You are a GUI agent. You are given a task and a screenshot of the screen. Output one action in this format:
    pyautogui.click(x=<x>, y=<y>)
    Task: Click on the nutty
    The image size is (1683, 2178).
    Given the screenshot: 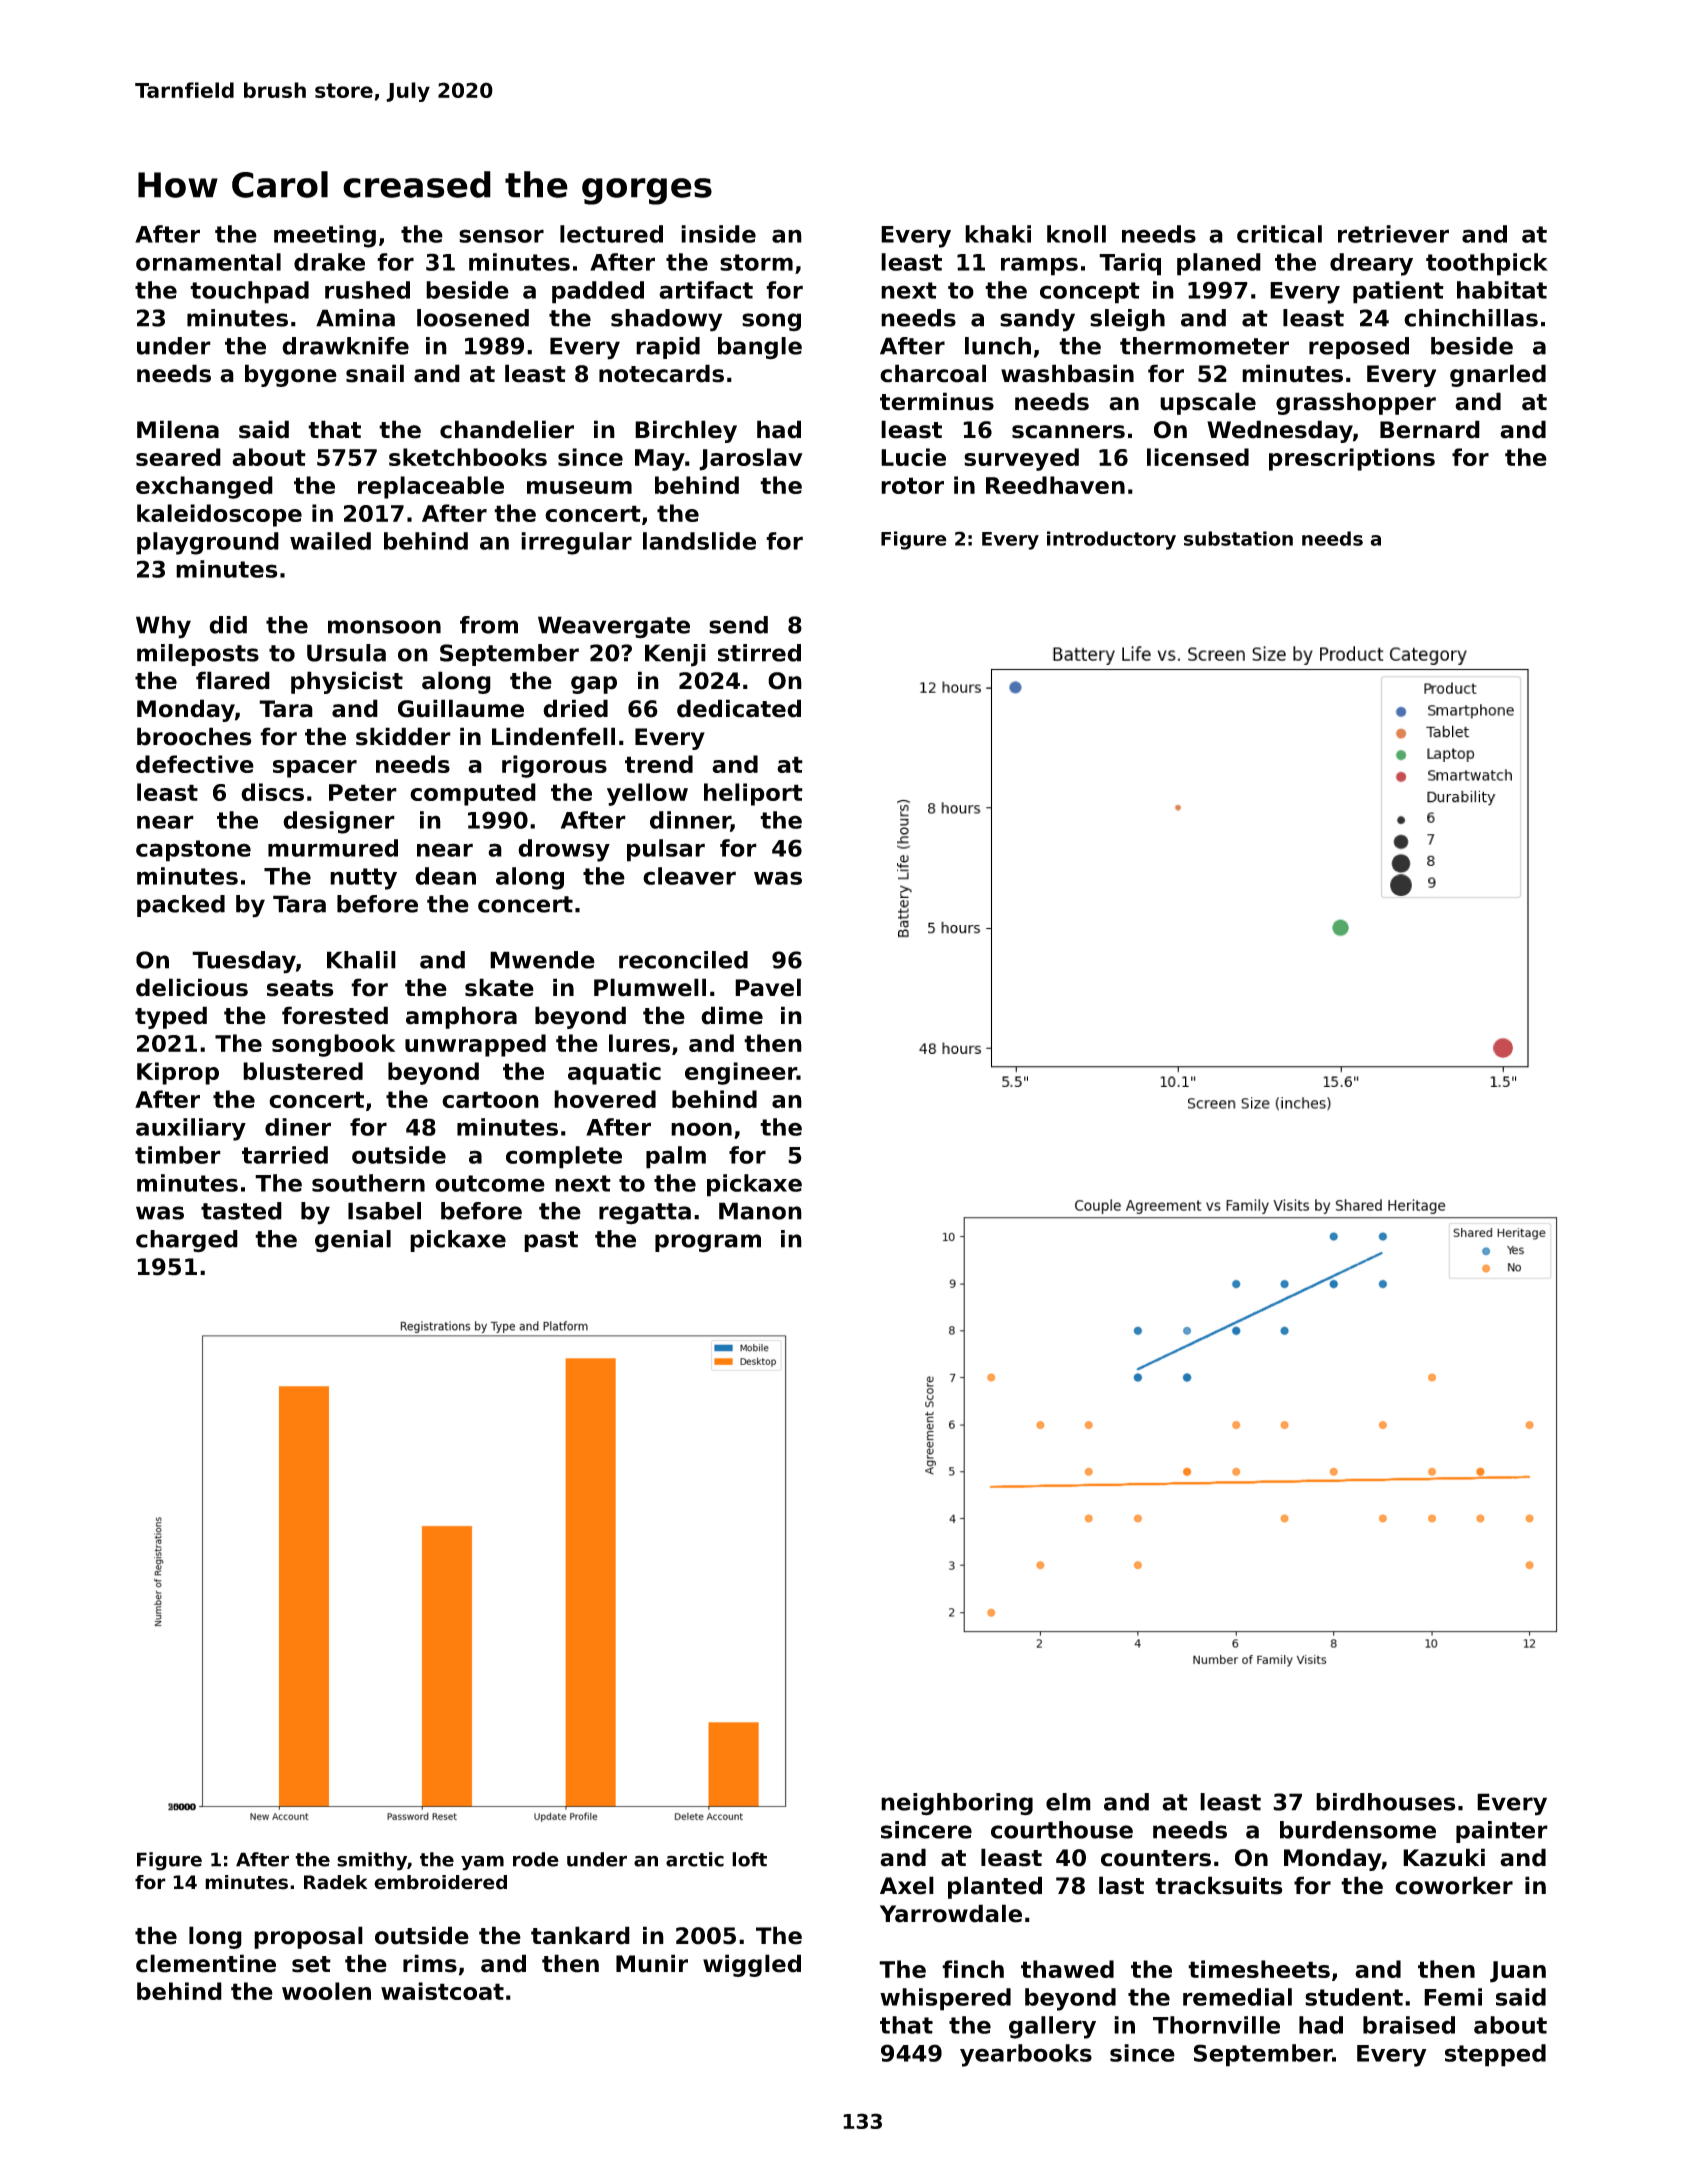 What is the action you would take?
    pyautogui.click(x=363, y=879)
